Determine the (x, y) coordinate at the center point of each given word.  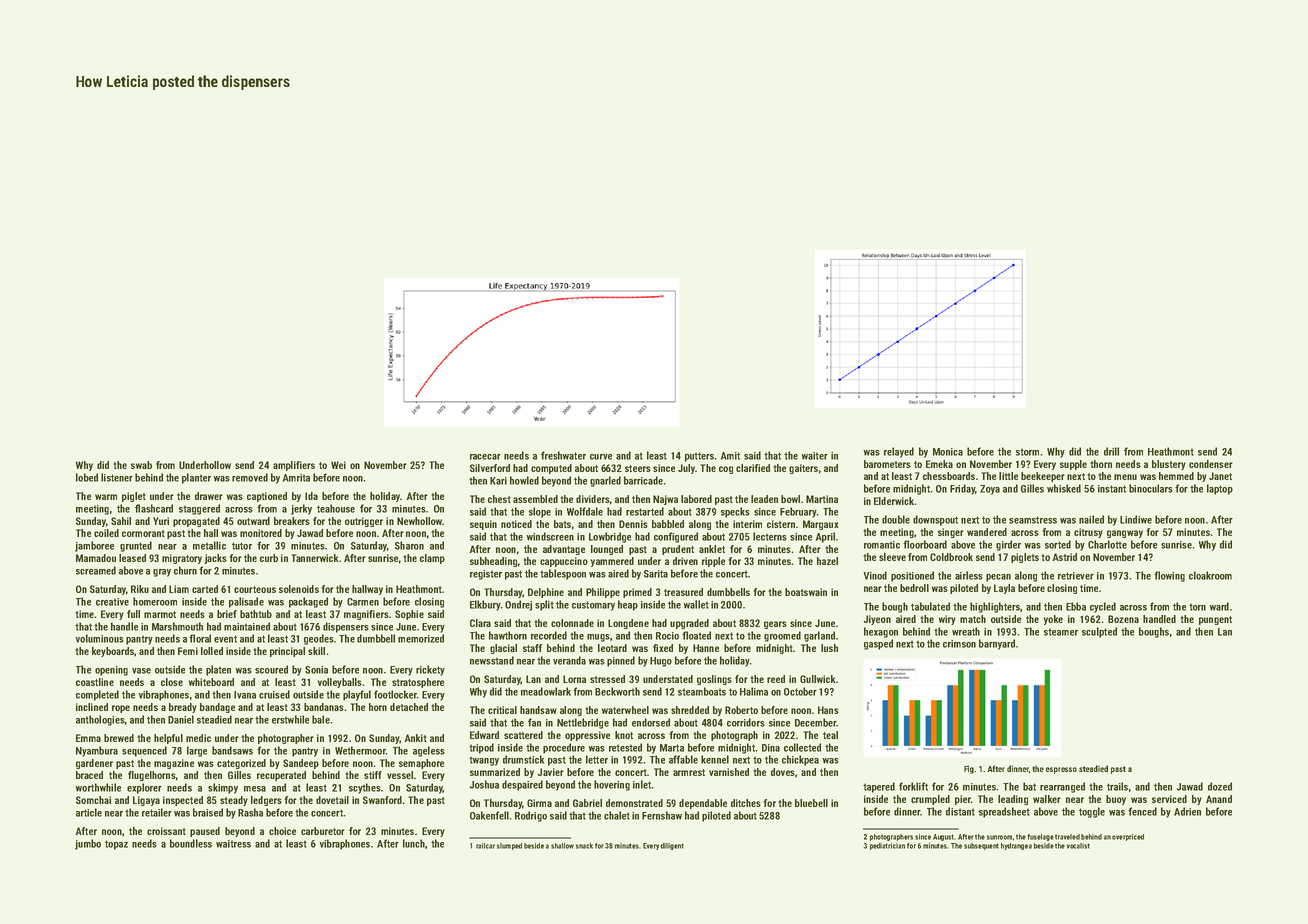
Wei (338, 465)
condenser (1211, 464)
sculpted (1099, 632)
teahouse (336, 508)
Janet (1220, 476)
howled (524, 480)
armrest (689, 772)
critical (502, 710)
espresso (1061, 770)
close (172, 682)
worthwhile (98, 787)
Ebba (1076, 606)
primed (637, 593)
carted (205, 589)
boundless (191, 843)
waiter (814, 456)
